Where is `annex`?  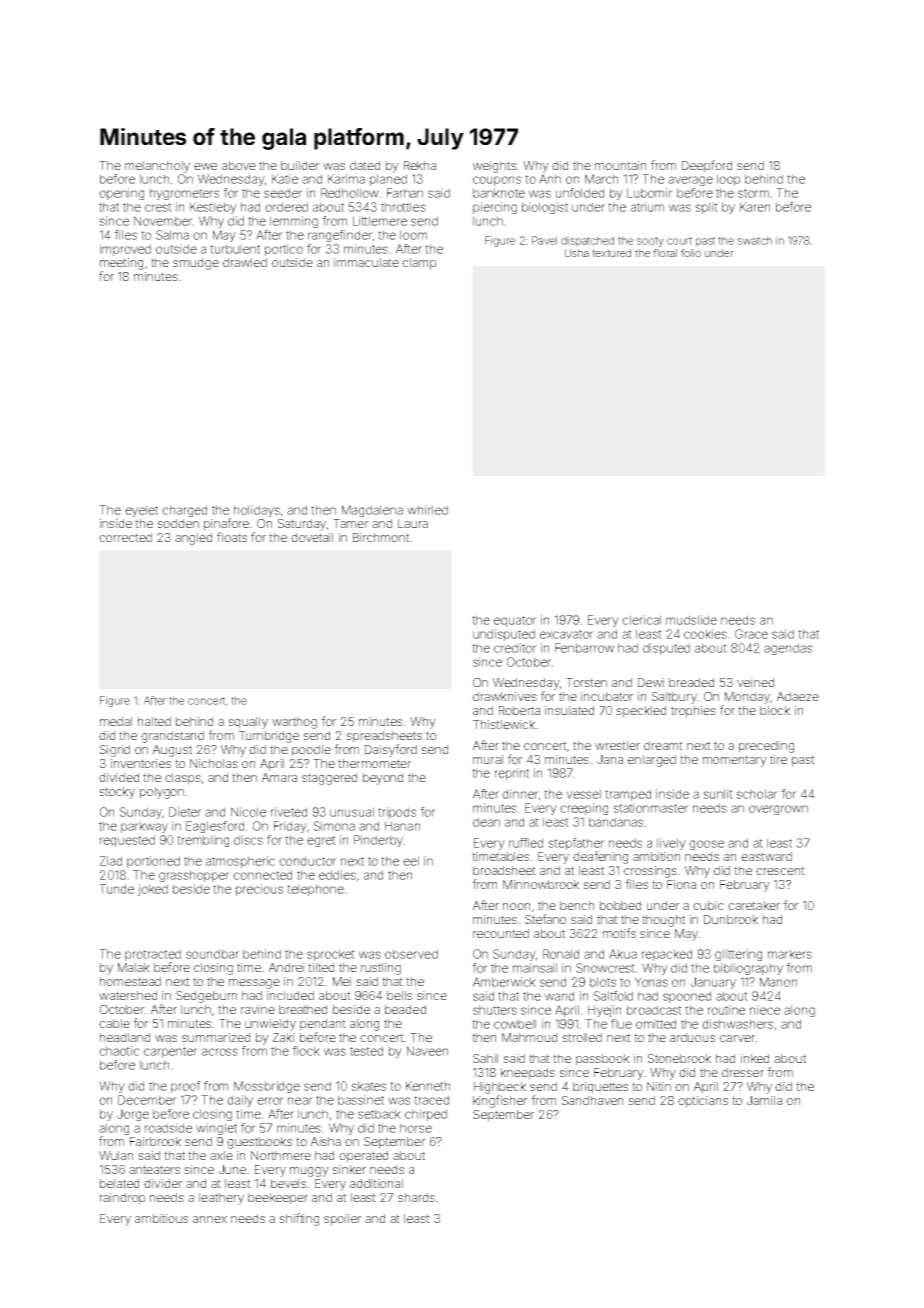 annex is located at coordinates (210, 1219).
